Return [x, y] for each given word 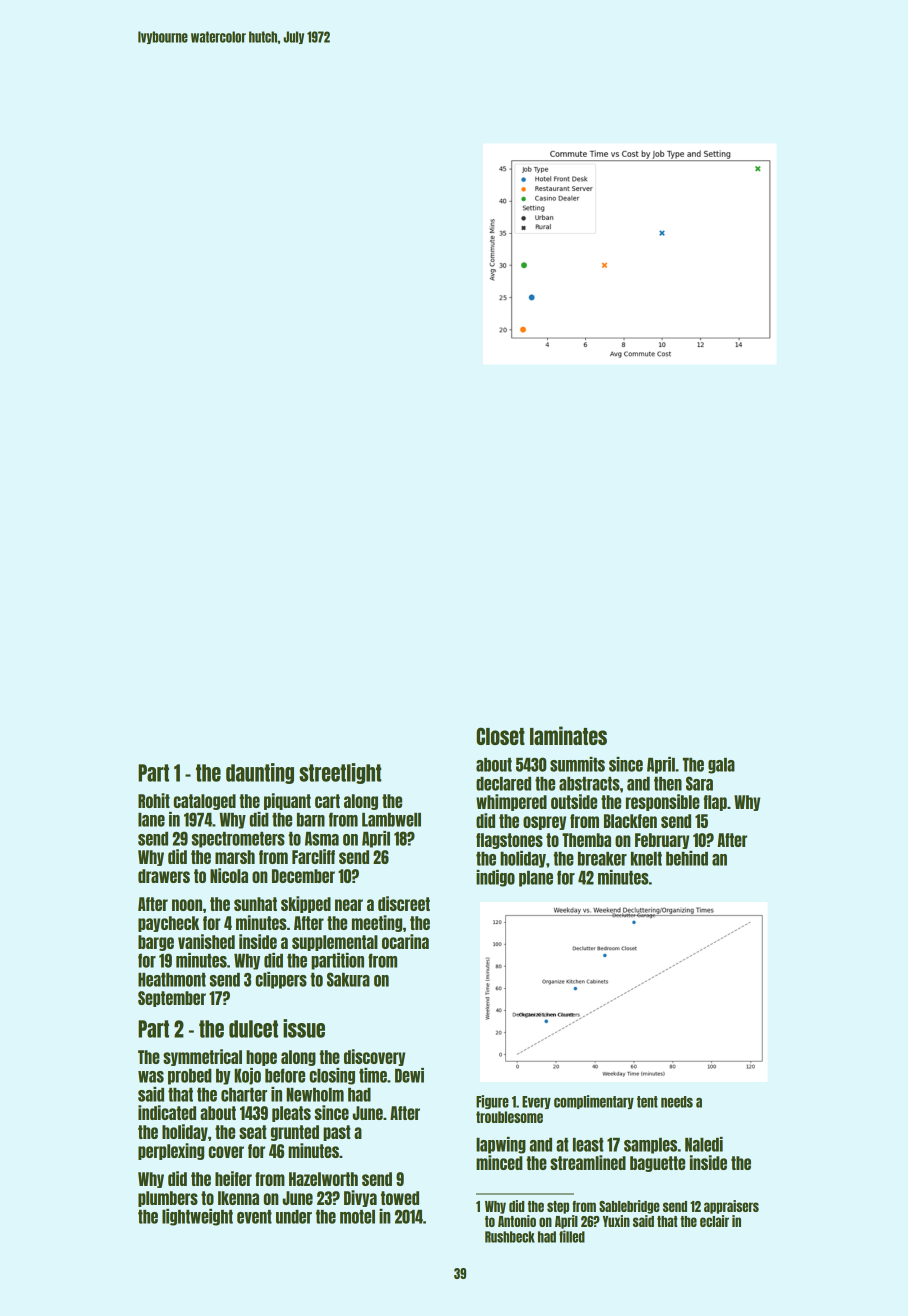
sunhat [255, 904]
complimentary [594, 1102]
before [285, 1075]
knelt [646, 859]
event [254, 1217]
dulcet [253, 1029]
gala [721, 766]
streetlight [340, 773]
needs [677, 1102]
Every [536, 1102]
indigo [495, 878]
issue [304, 1028]
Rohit [154, 800]
